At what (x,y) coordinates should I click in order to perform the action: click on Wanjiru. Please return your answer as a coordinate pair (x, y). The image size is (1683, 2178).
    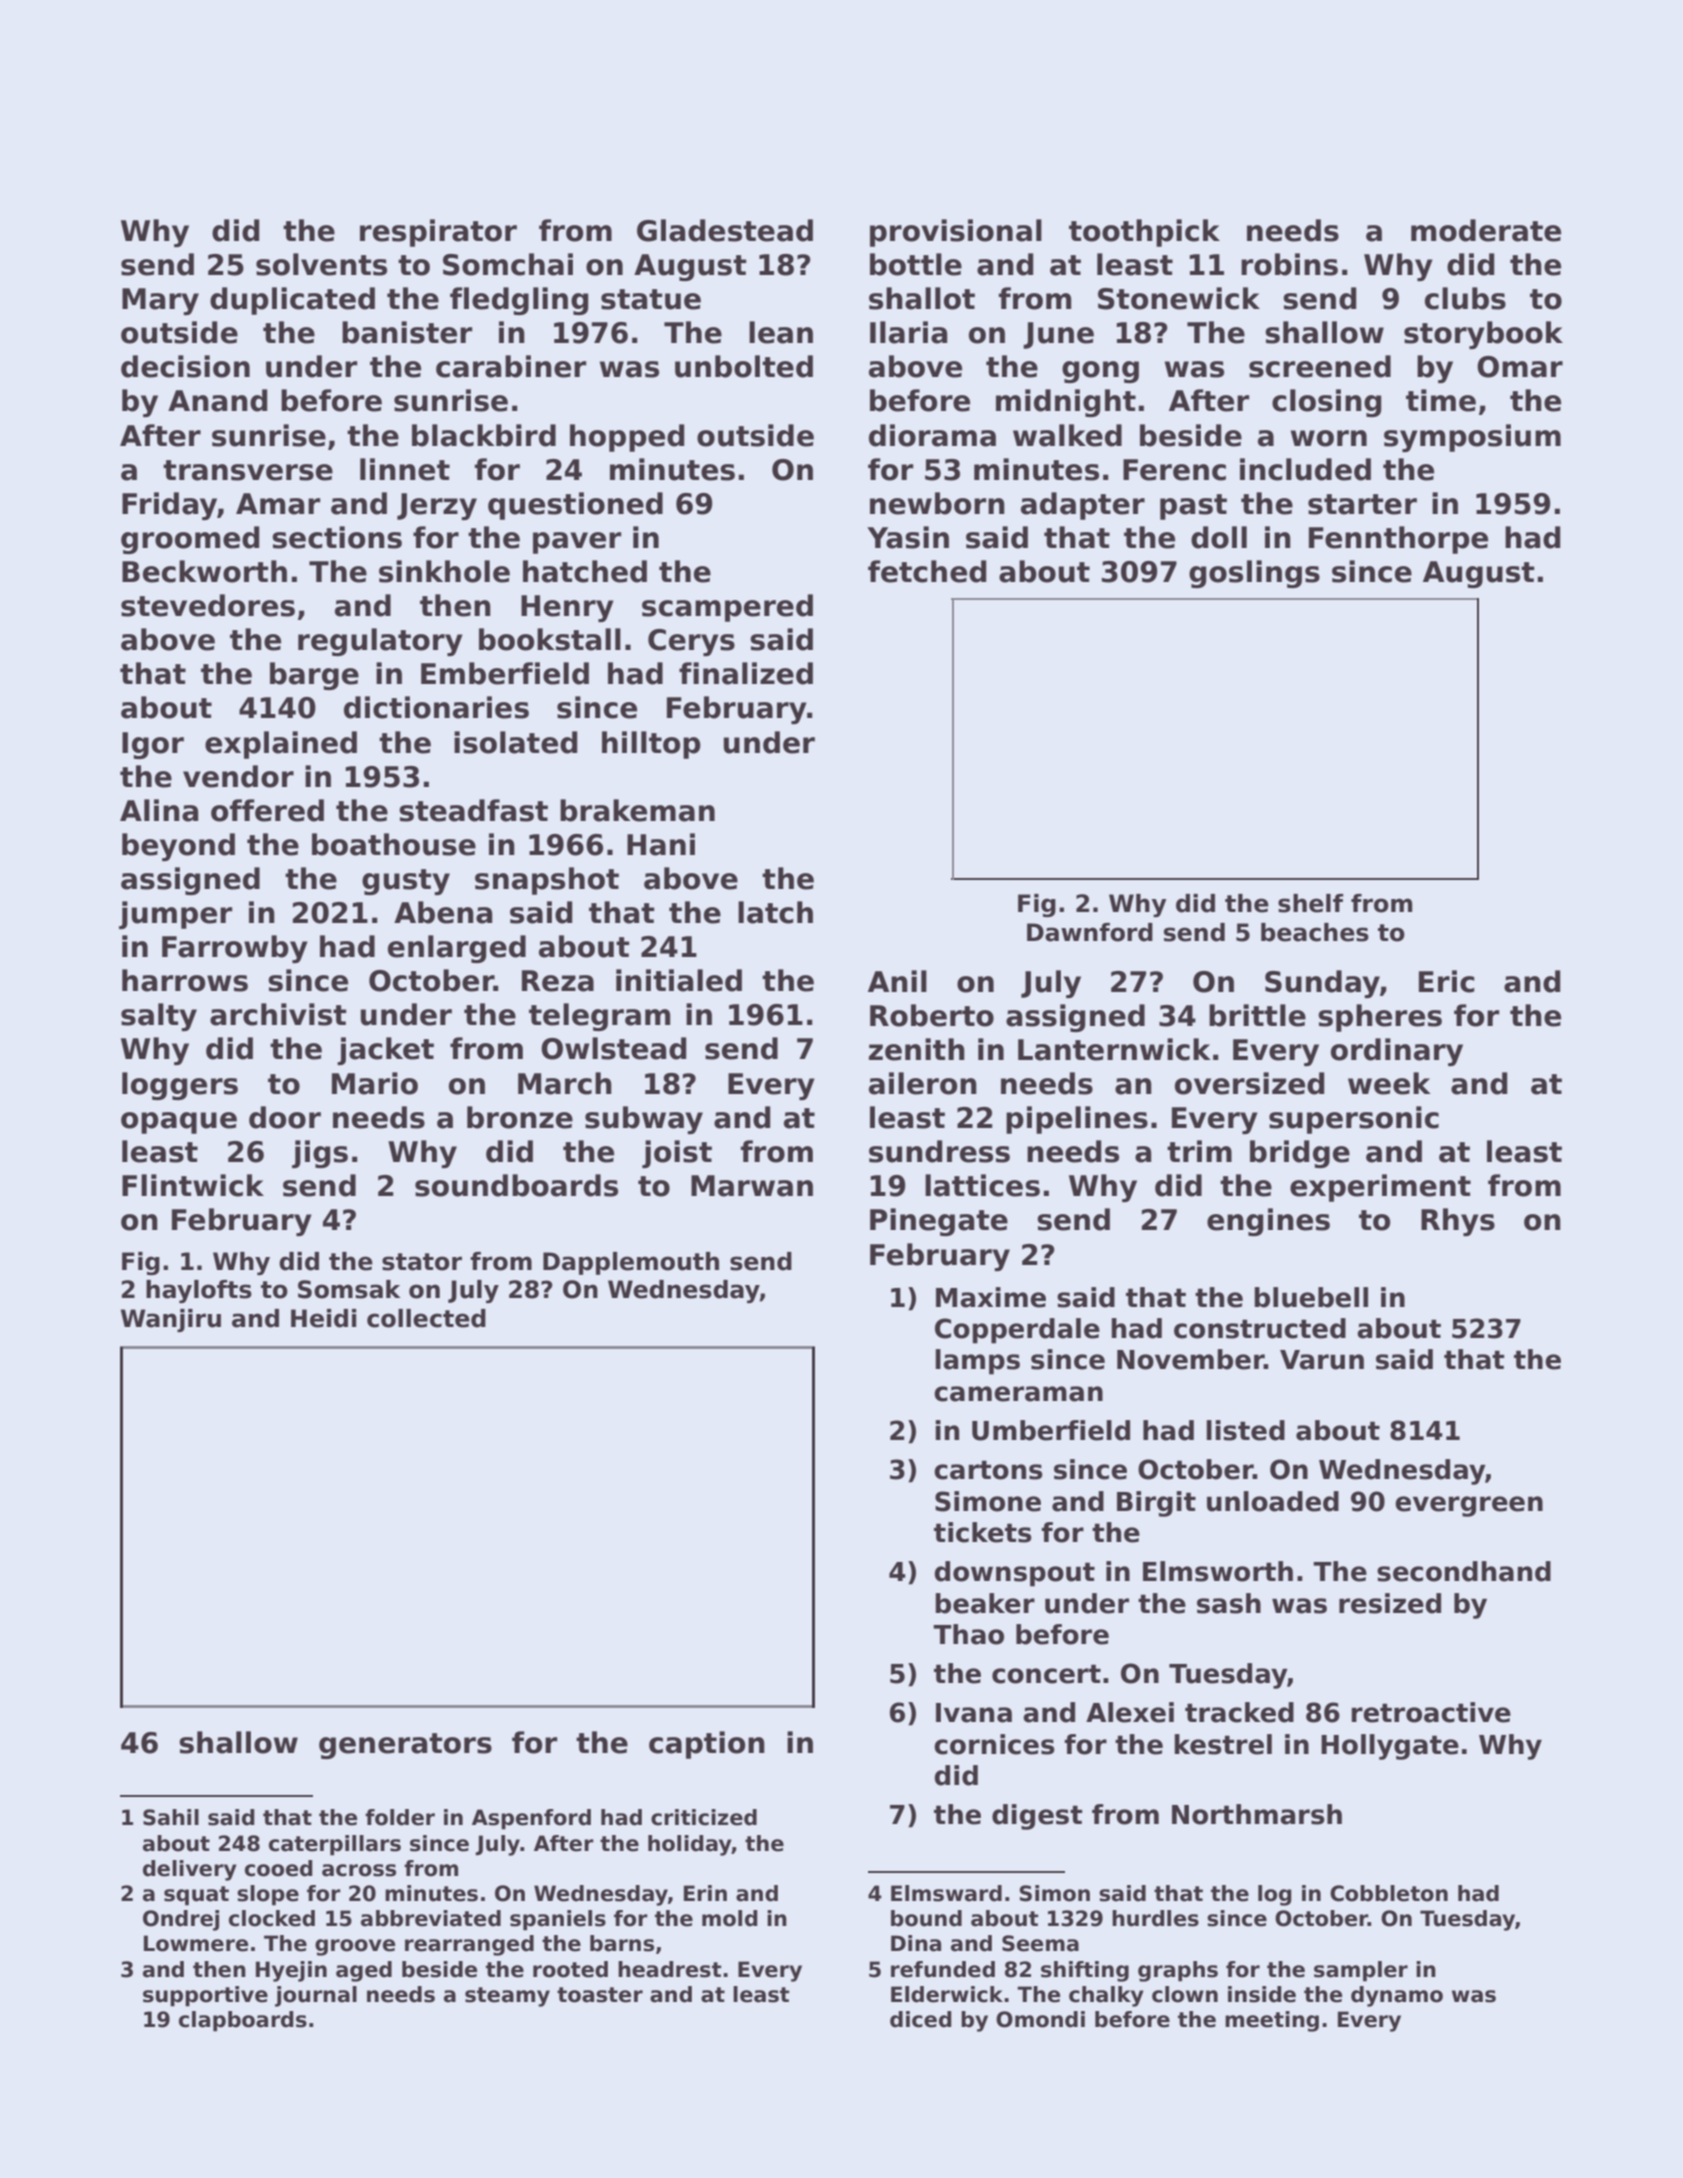
    Looking at the image, I should click on (171, 1320).
